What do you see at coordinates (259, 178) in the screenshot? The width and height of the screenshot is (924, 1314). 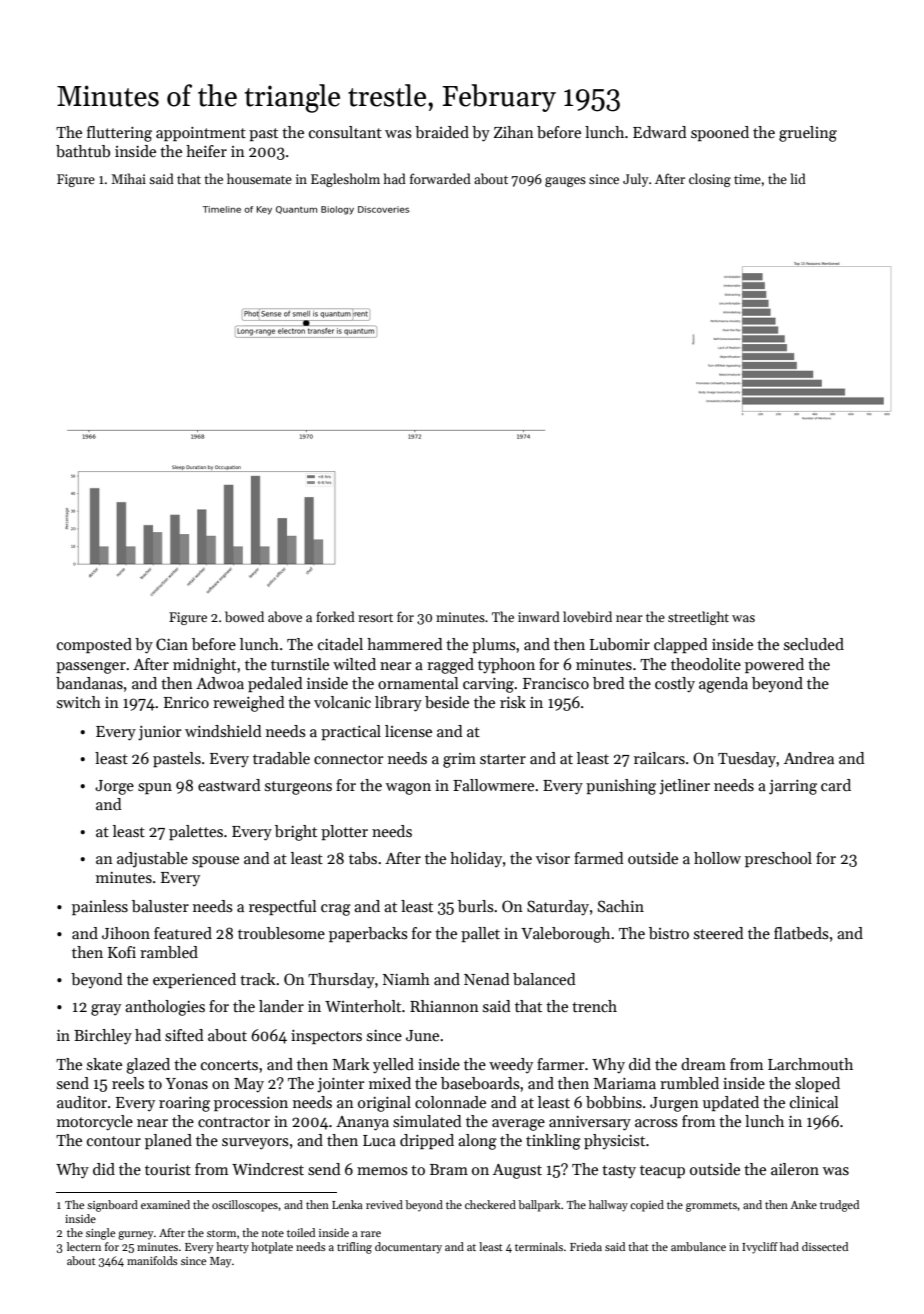 I see `housemate` at bounding box center [259, 178].
